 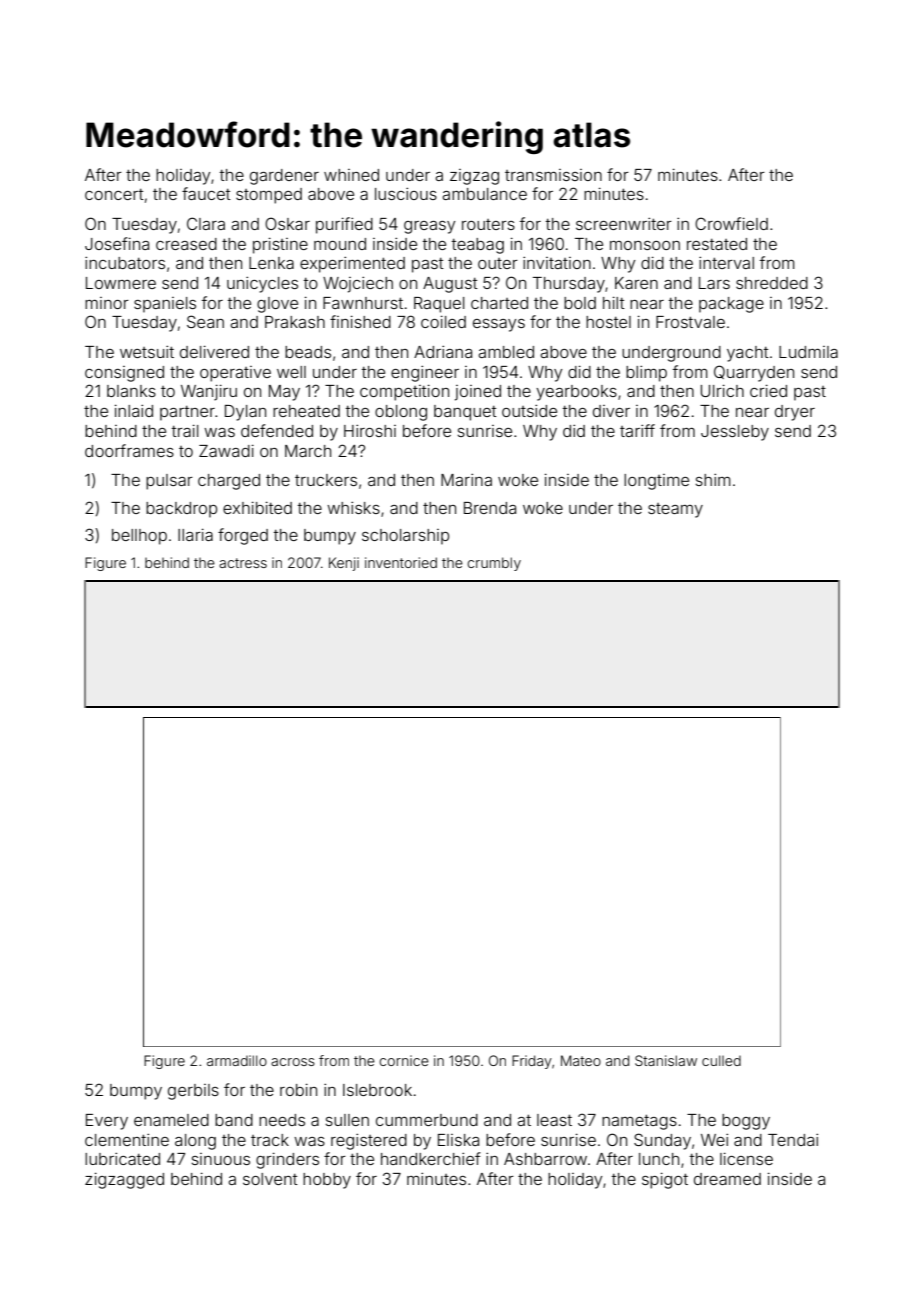 What do you see at coordinates (532, 1062) in the image?
I see `Friday` at bounding box center [532, 1062].
